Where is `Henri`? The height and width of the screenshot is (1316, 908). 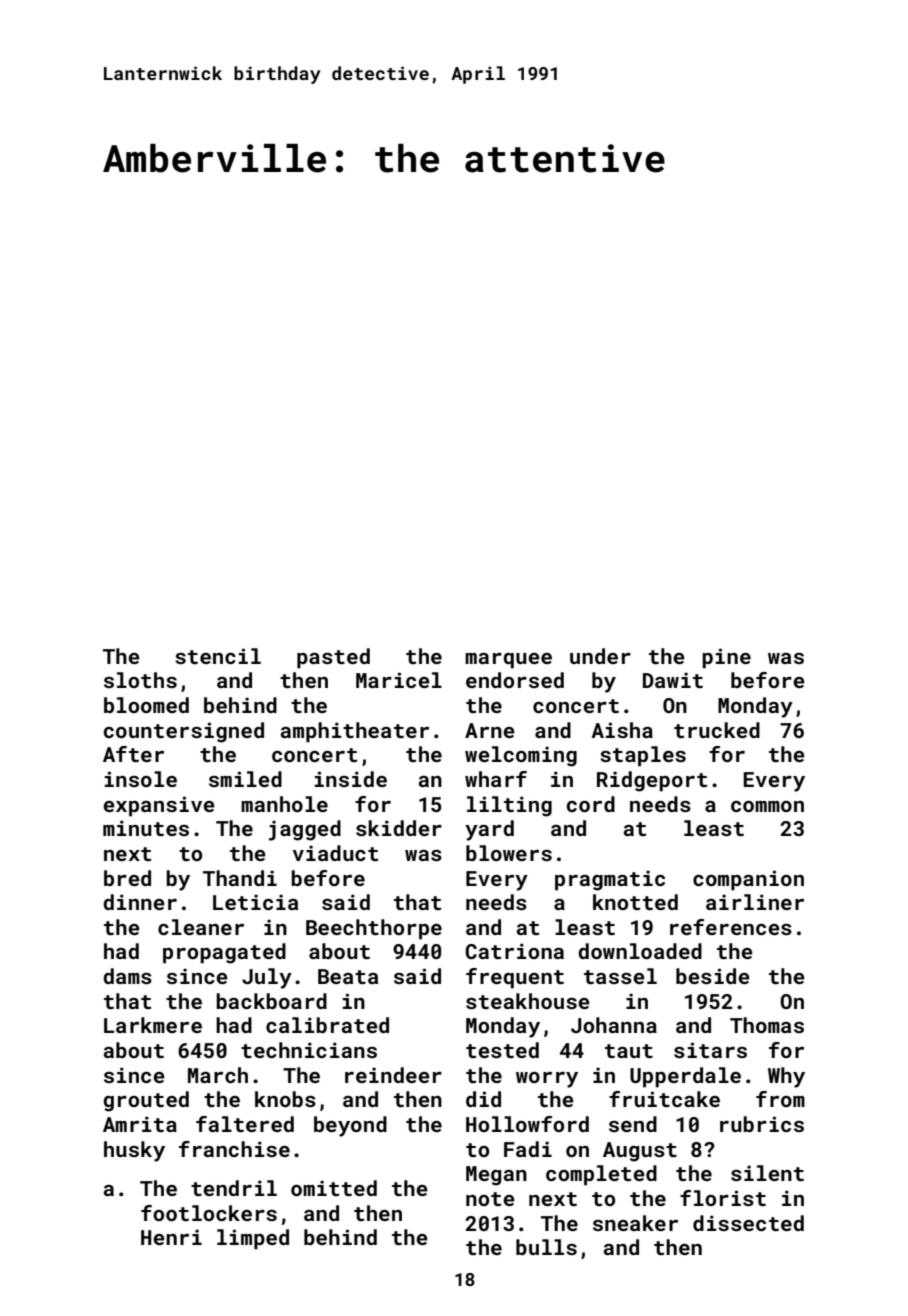 Henri is located at coordinates (171, 1237).
